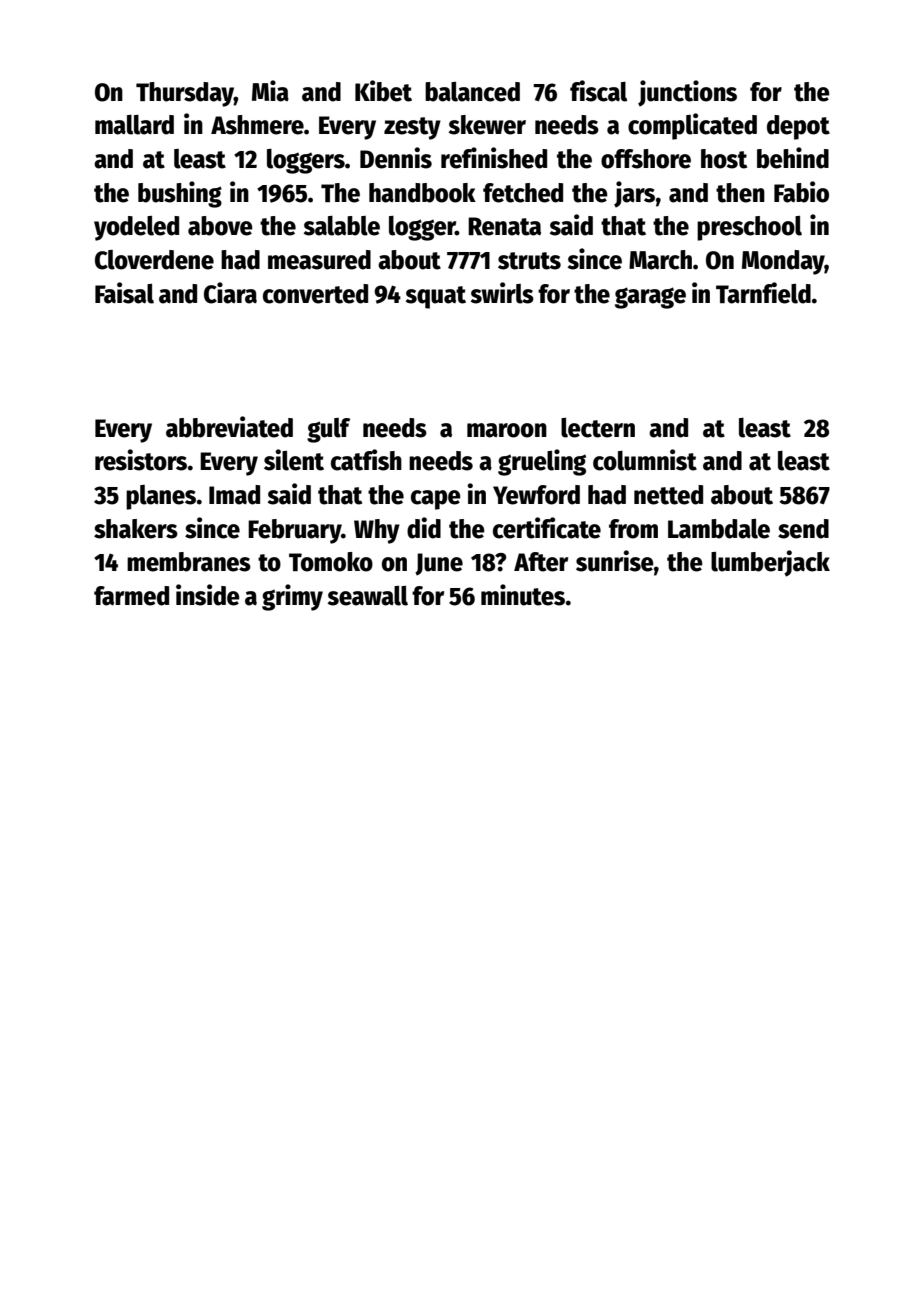 This document has height=1311, width=924. Describe the element at coordinates (646, 159) in the document. I see `offshore` at that location.
